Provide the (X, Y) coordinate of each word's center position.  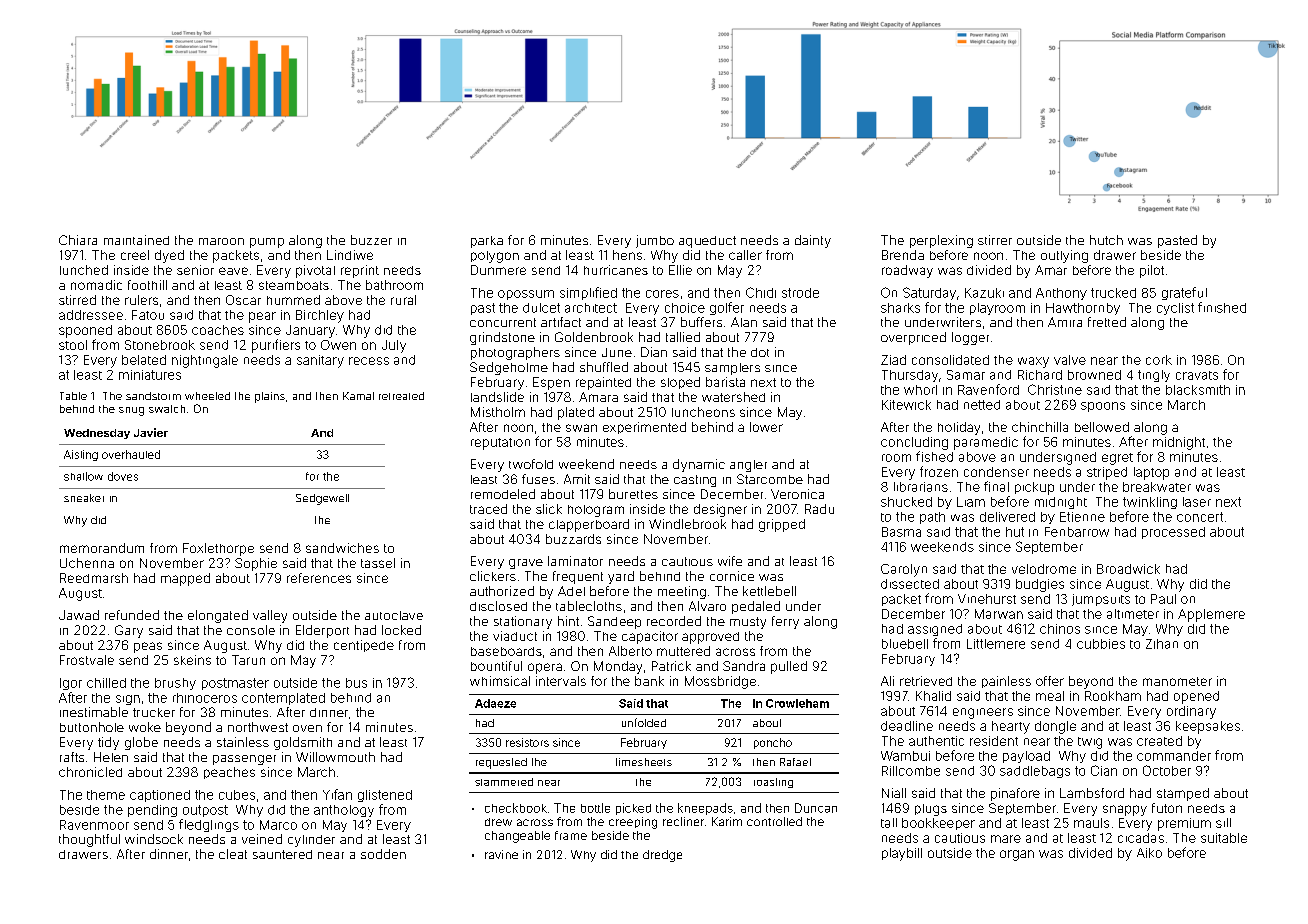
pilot (1152, 271)
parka (487, 242)
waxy (1033, 362)
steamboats (294, 285)
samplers (732, 369)
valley (270, 616)
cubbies (1101, 644)
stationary (523, 622)
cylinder (311, 841)
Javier (151, 432)
